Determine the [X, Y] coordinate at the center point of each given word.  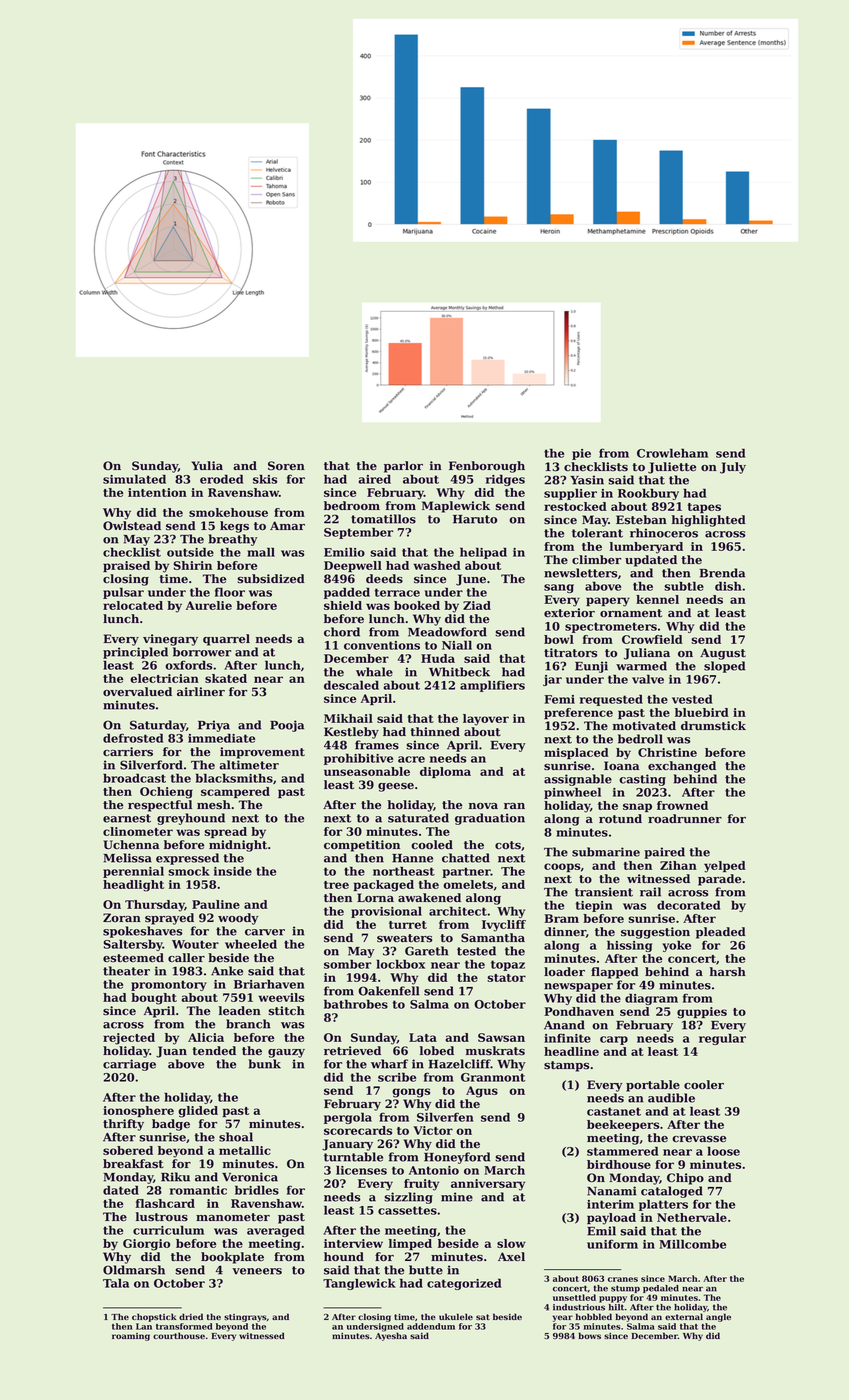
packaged [384, 886]
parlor [403, 467]
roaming [131, 1337]
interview [353, 1243]
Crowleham [672, 453]
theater [126, 971]
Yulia [207, 465]
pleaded [721, 933]
